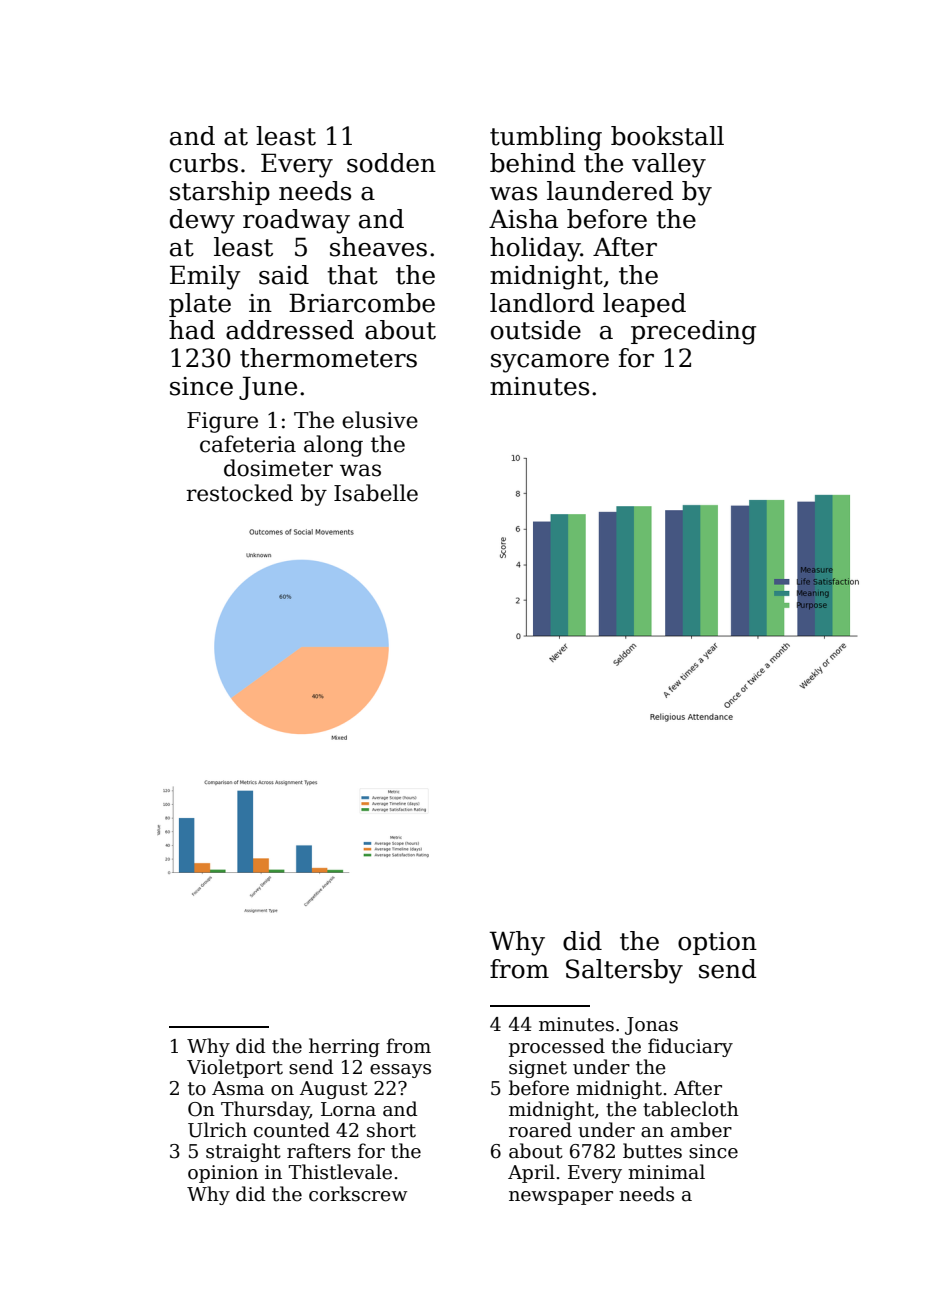  Describe the element at coordinates (717, 943) in the document. I see `option` at that location.
